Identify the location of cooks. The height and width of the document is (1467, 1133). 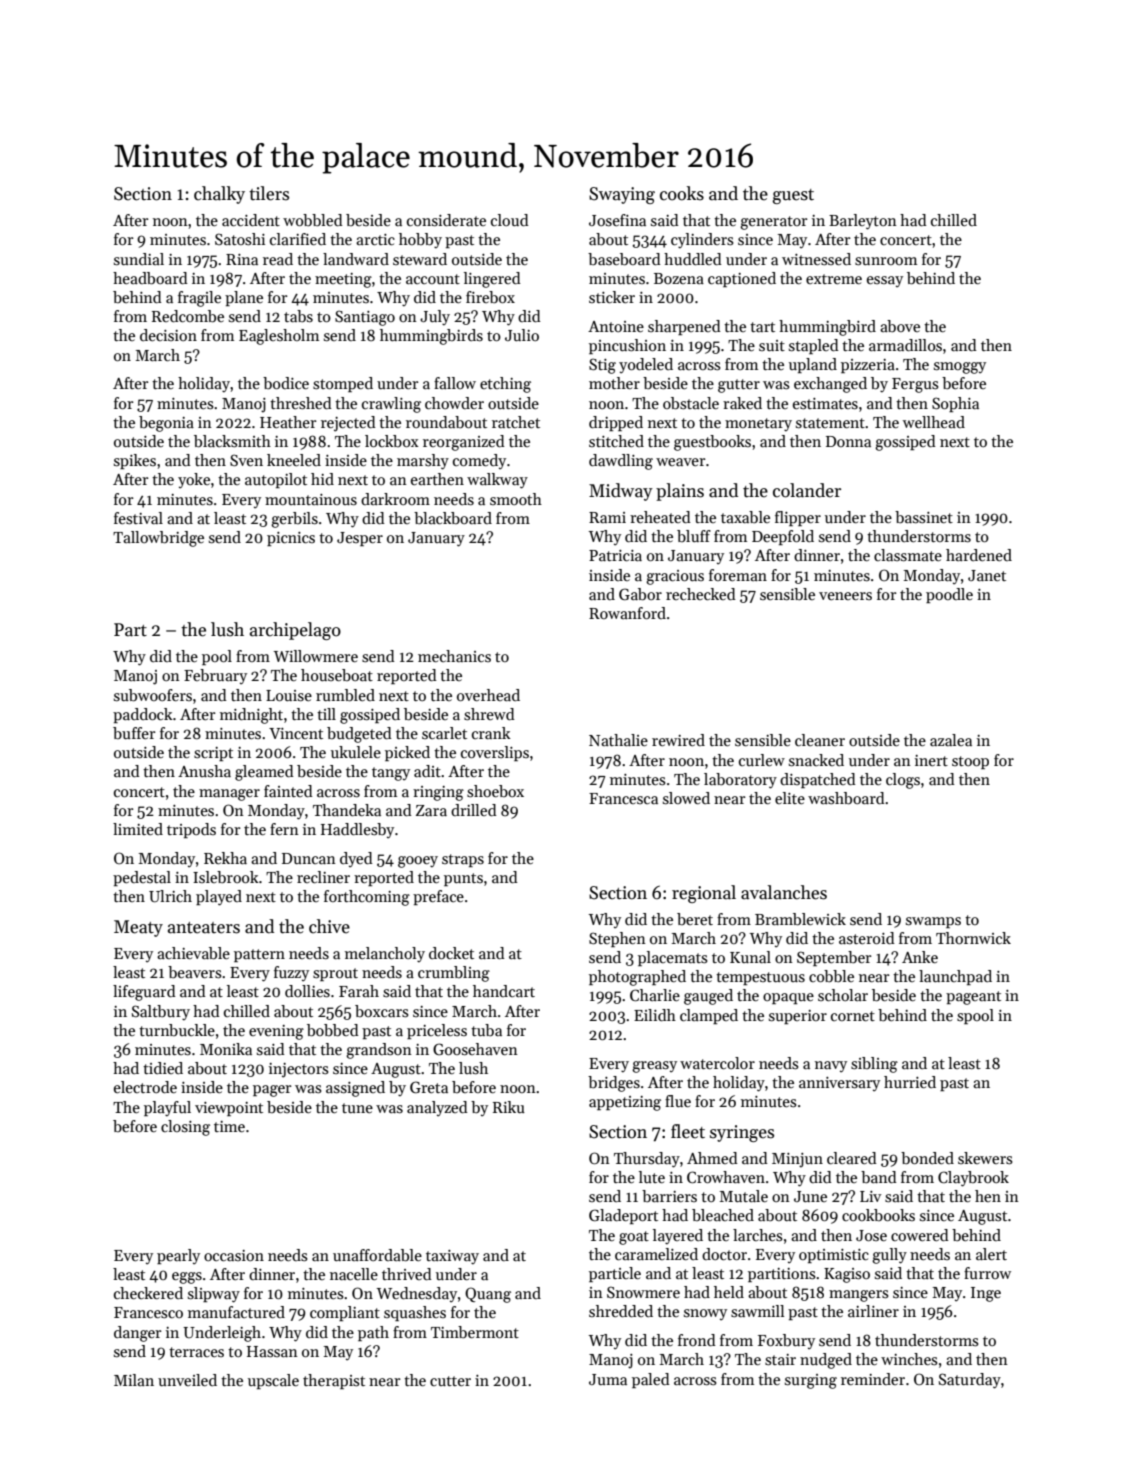
(682, 193).
